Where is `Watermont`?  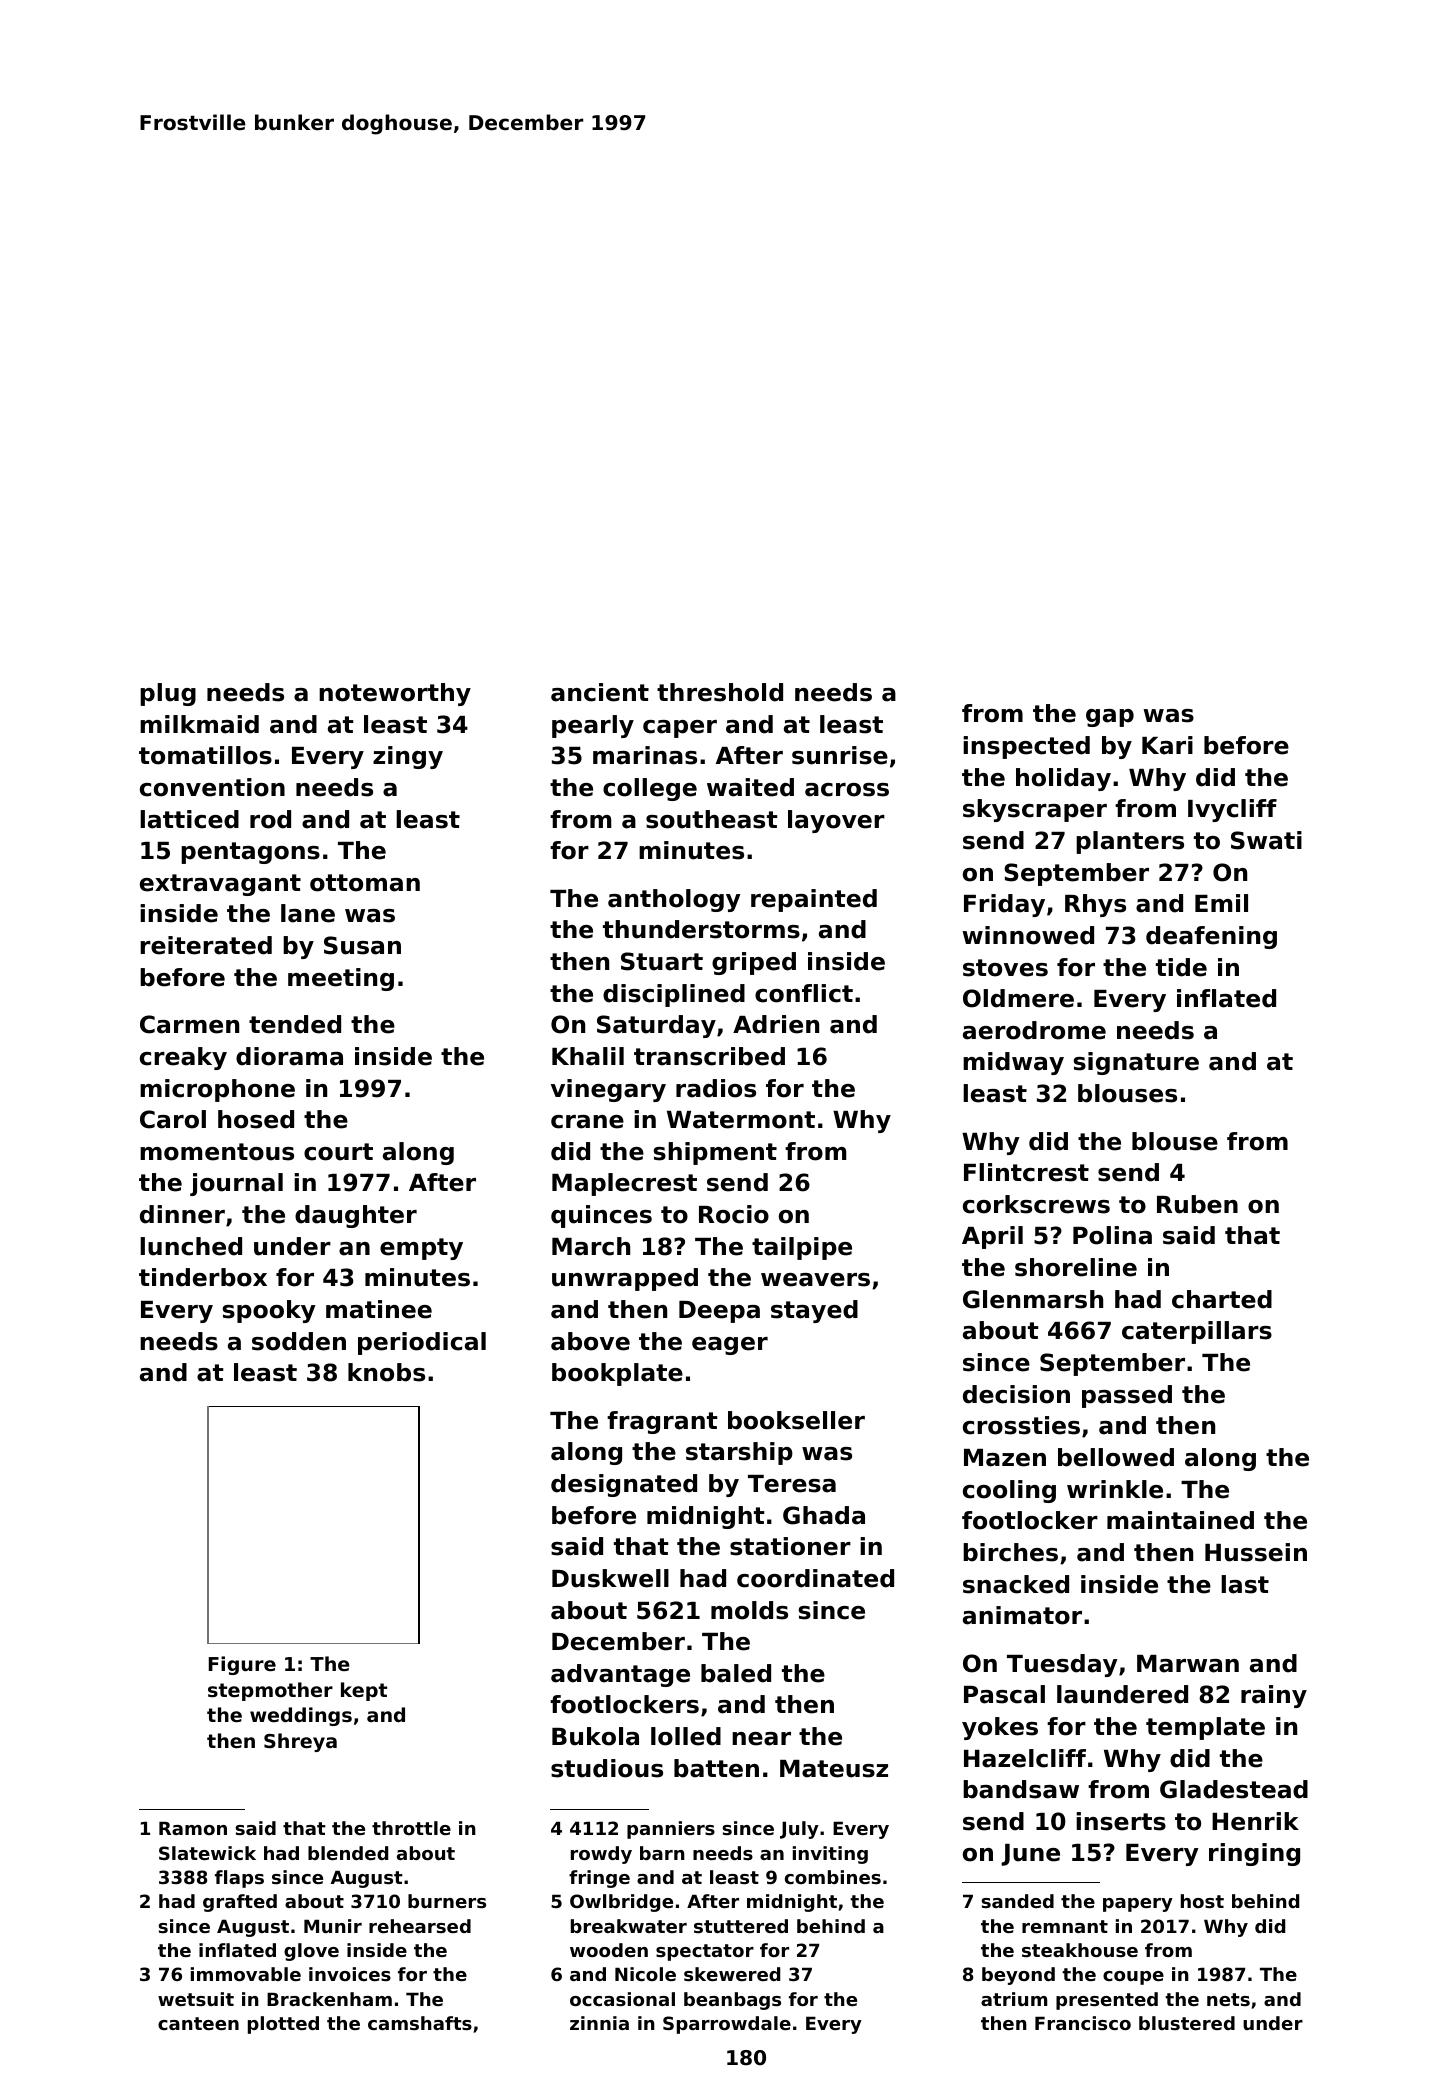 Watermont is located at coordinates (741, 1120).
